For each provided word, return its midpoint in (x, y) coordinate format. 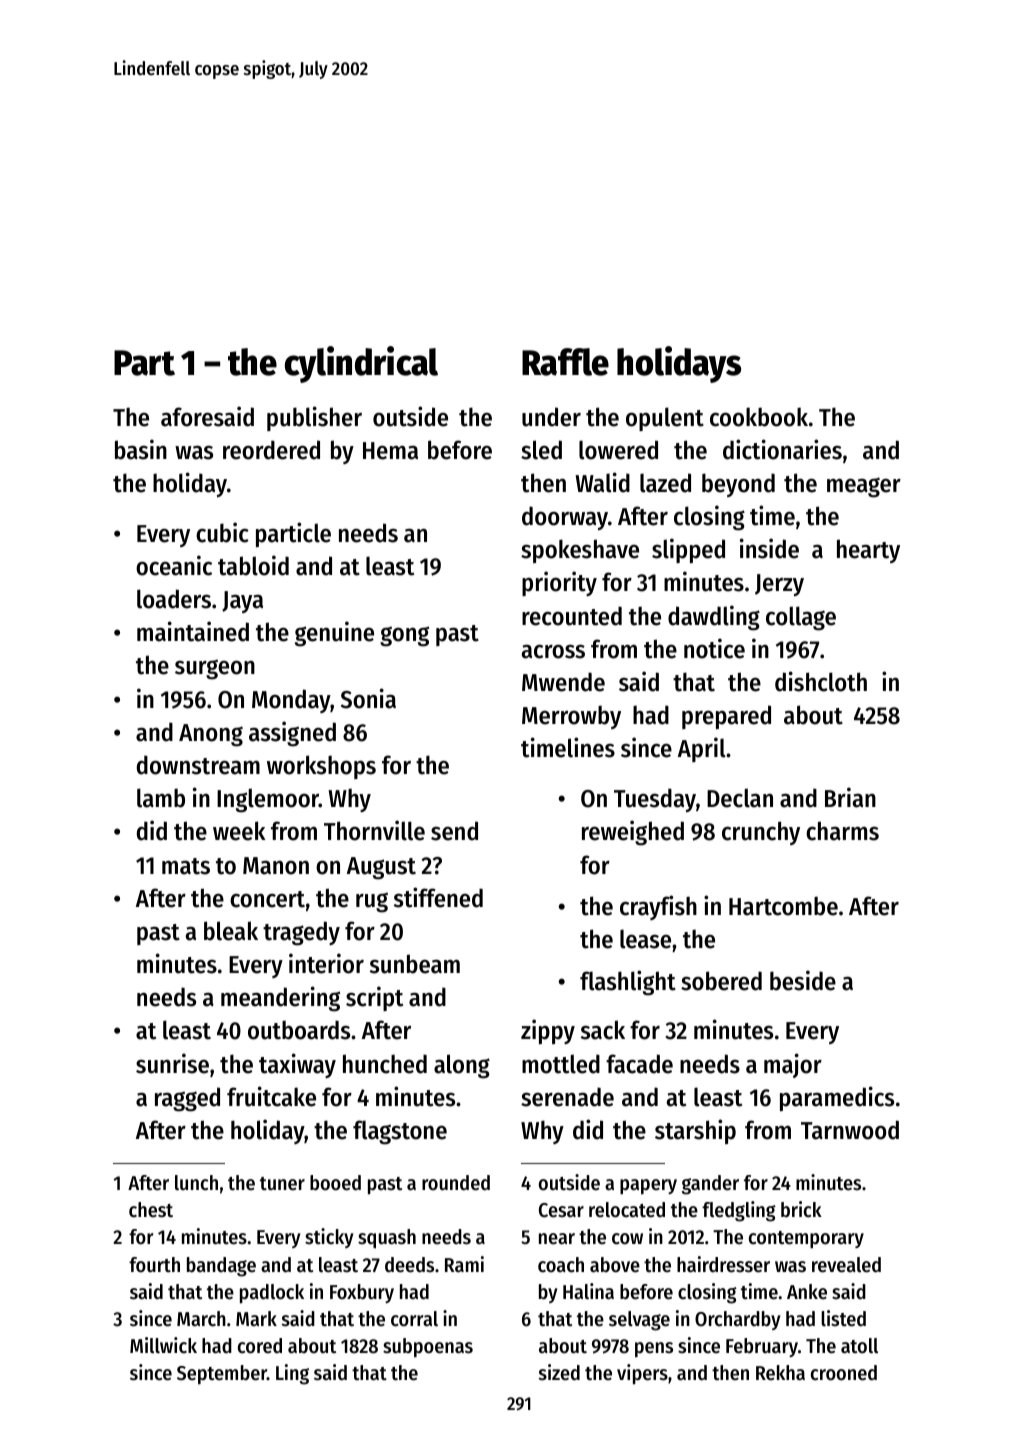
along (462, 1066)
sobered (721, 981)
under (551, 417)
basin (141, 449)
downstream (198, 765)
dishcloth (821, 681)
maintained (193, 631)
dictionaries (782, 449)
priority (559, 583)
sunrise (172, 1063)
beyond (738, 485)
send (454, 831)
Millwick (163, 1345)
